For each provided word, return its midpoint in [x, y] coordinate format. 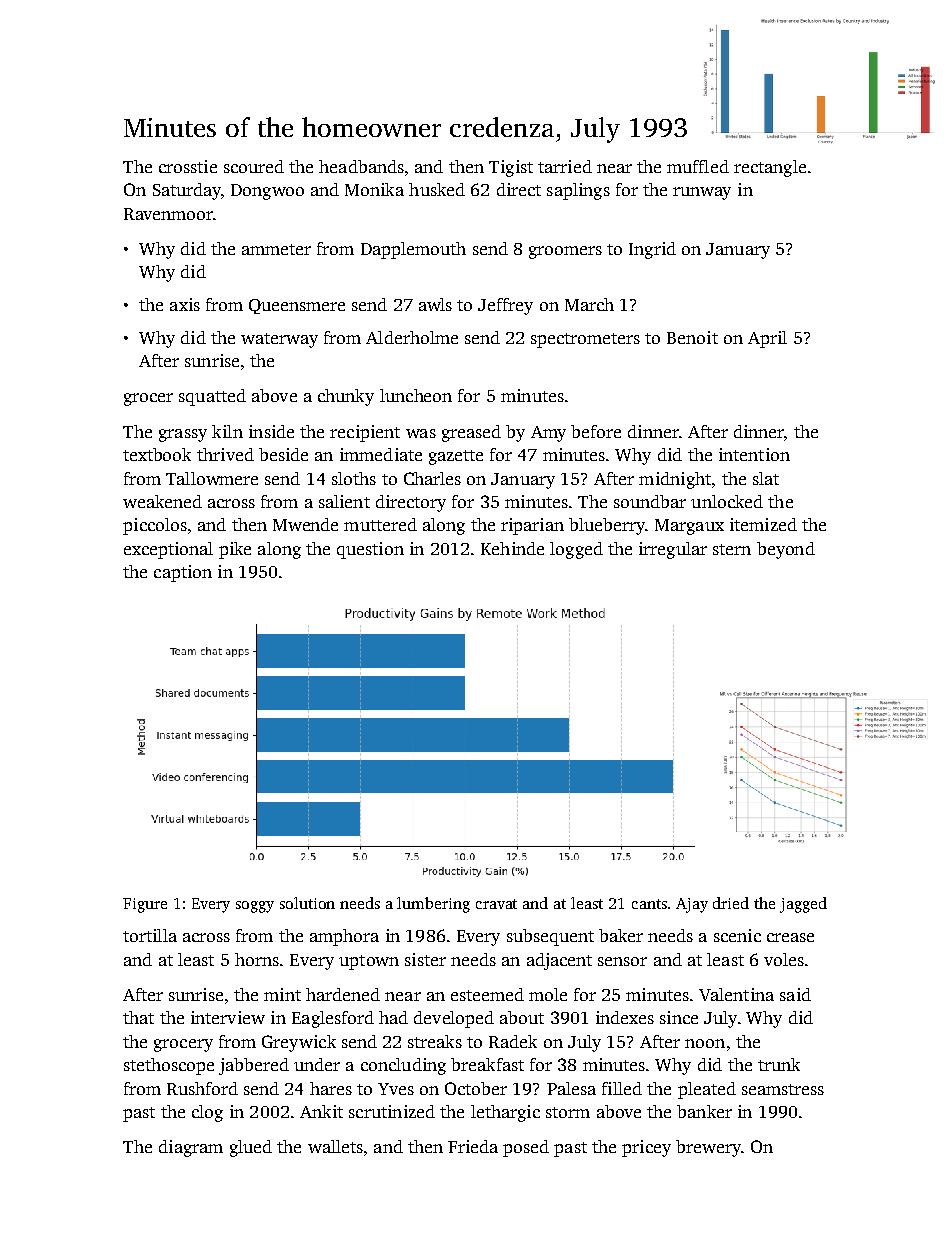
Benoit [692, 337]
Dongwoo [267, 192]
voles [784, 959]
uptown [369, 962]
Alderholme [412, 337]
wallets [335, 1146]
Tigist [511, 168]
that [138, 1017]
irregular [673, 550]
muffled [698, 166]
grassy [183, 435]
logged [576, 550]
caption [183, 573]
